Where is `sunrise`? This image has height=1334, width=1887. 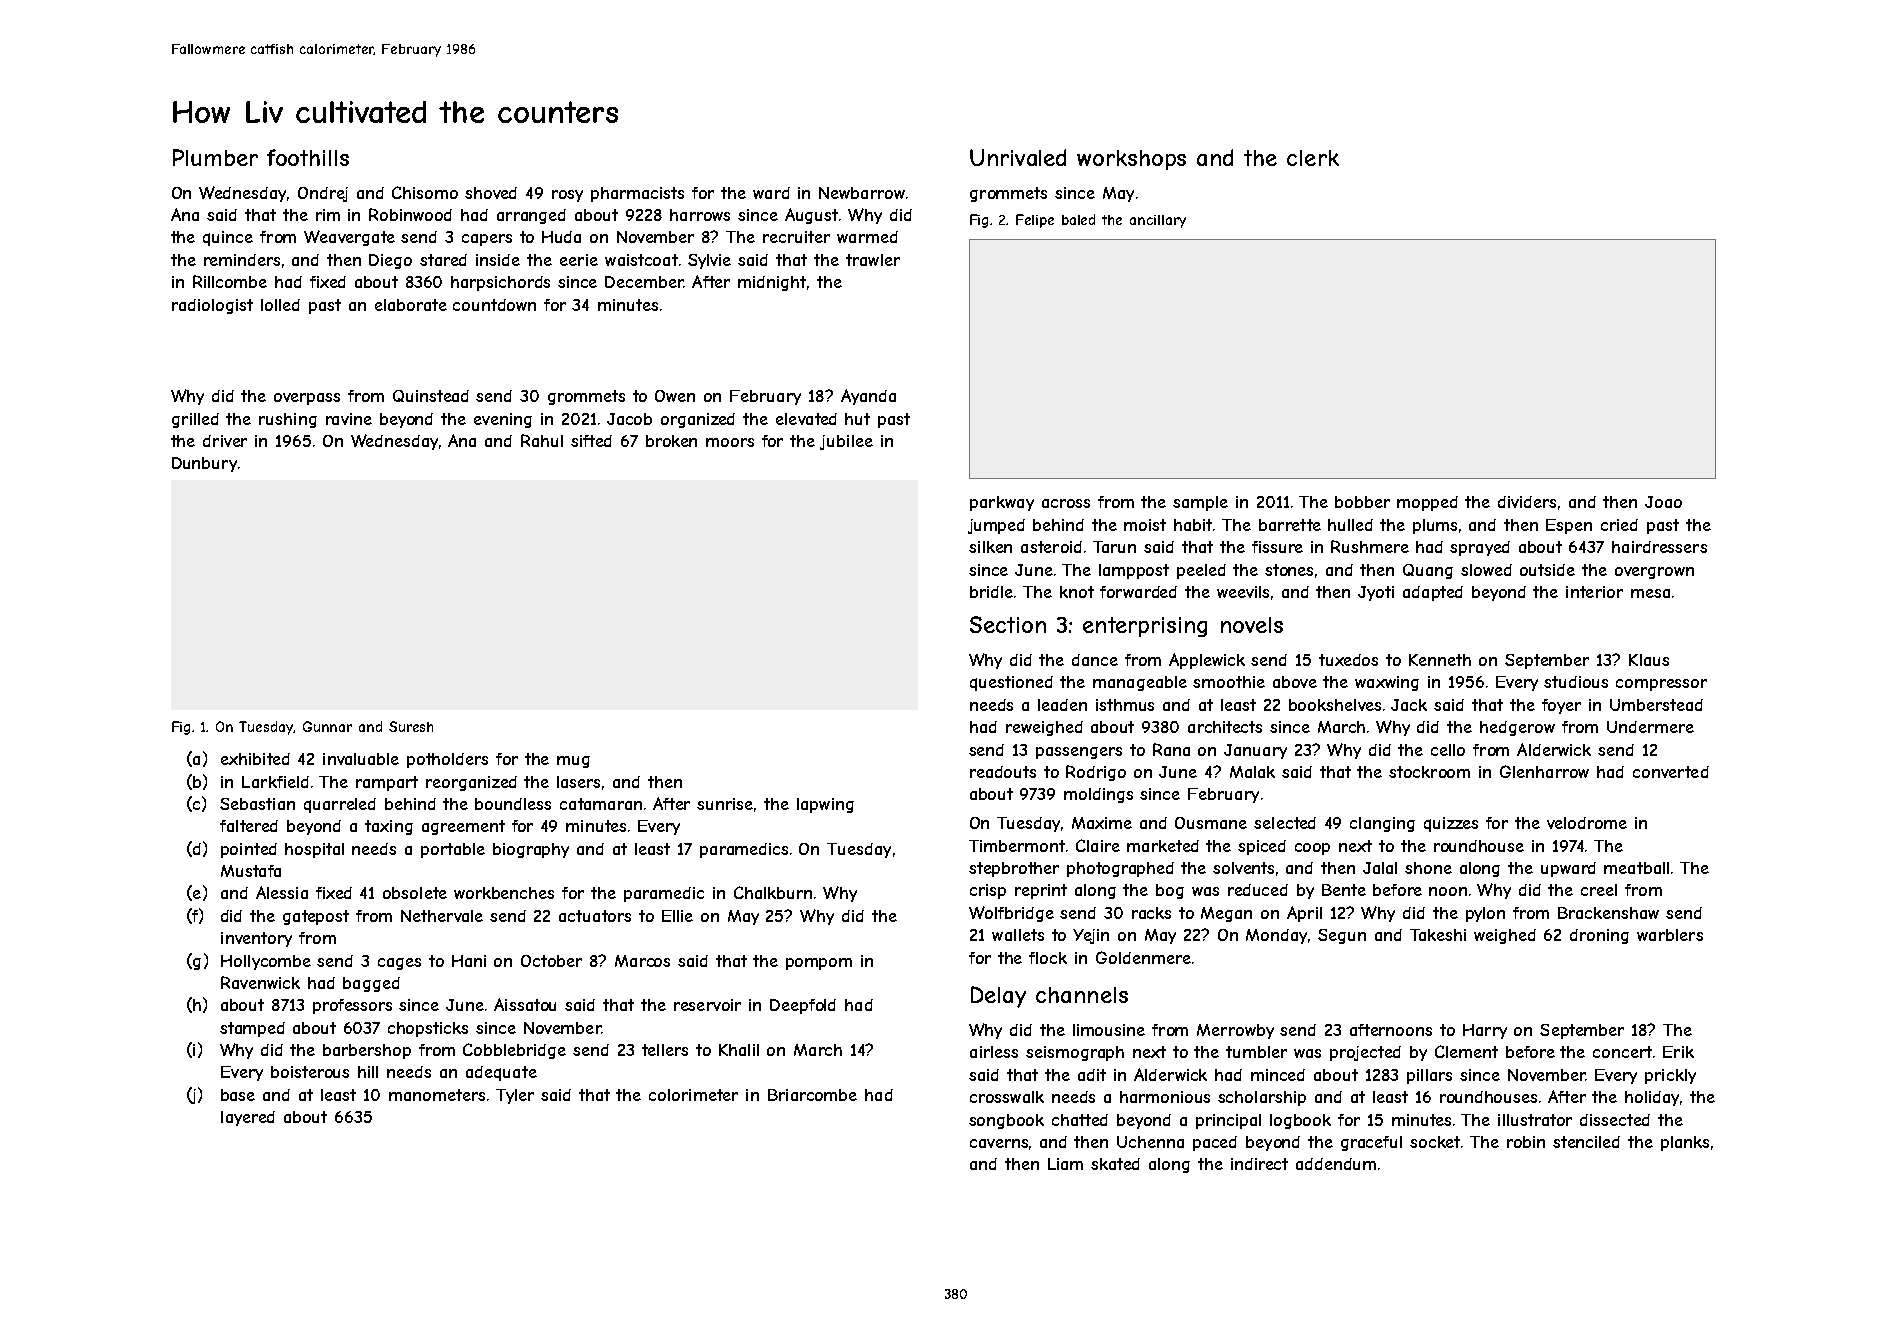
sunrise is located at coordinates (725, 804).
